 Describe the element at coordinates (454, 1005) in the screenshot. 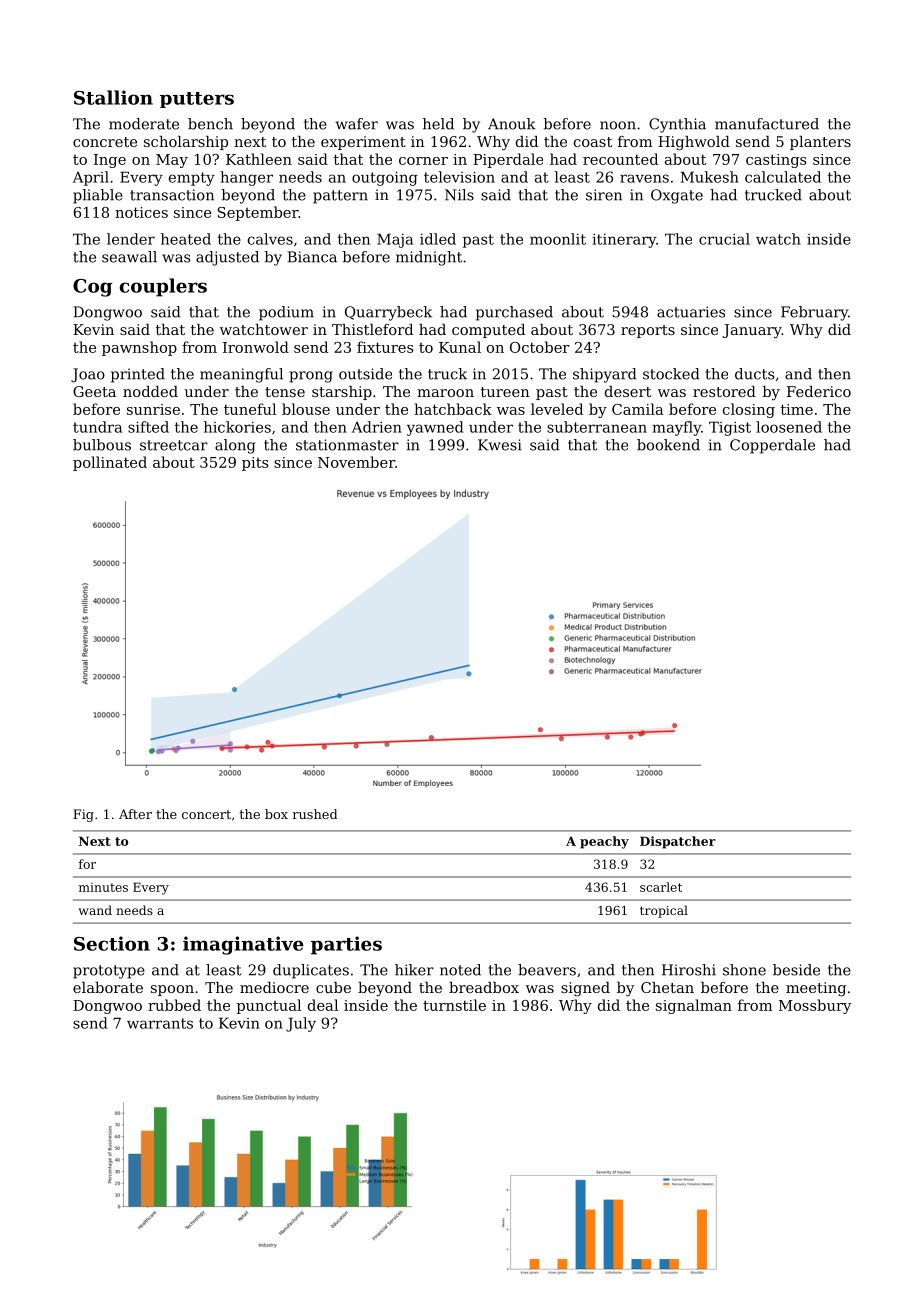

I see `turnstile` at that location.
